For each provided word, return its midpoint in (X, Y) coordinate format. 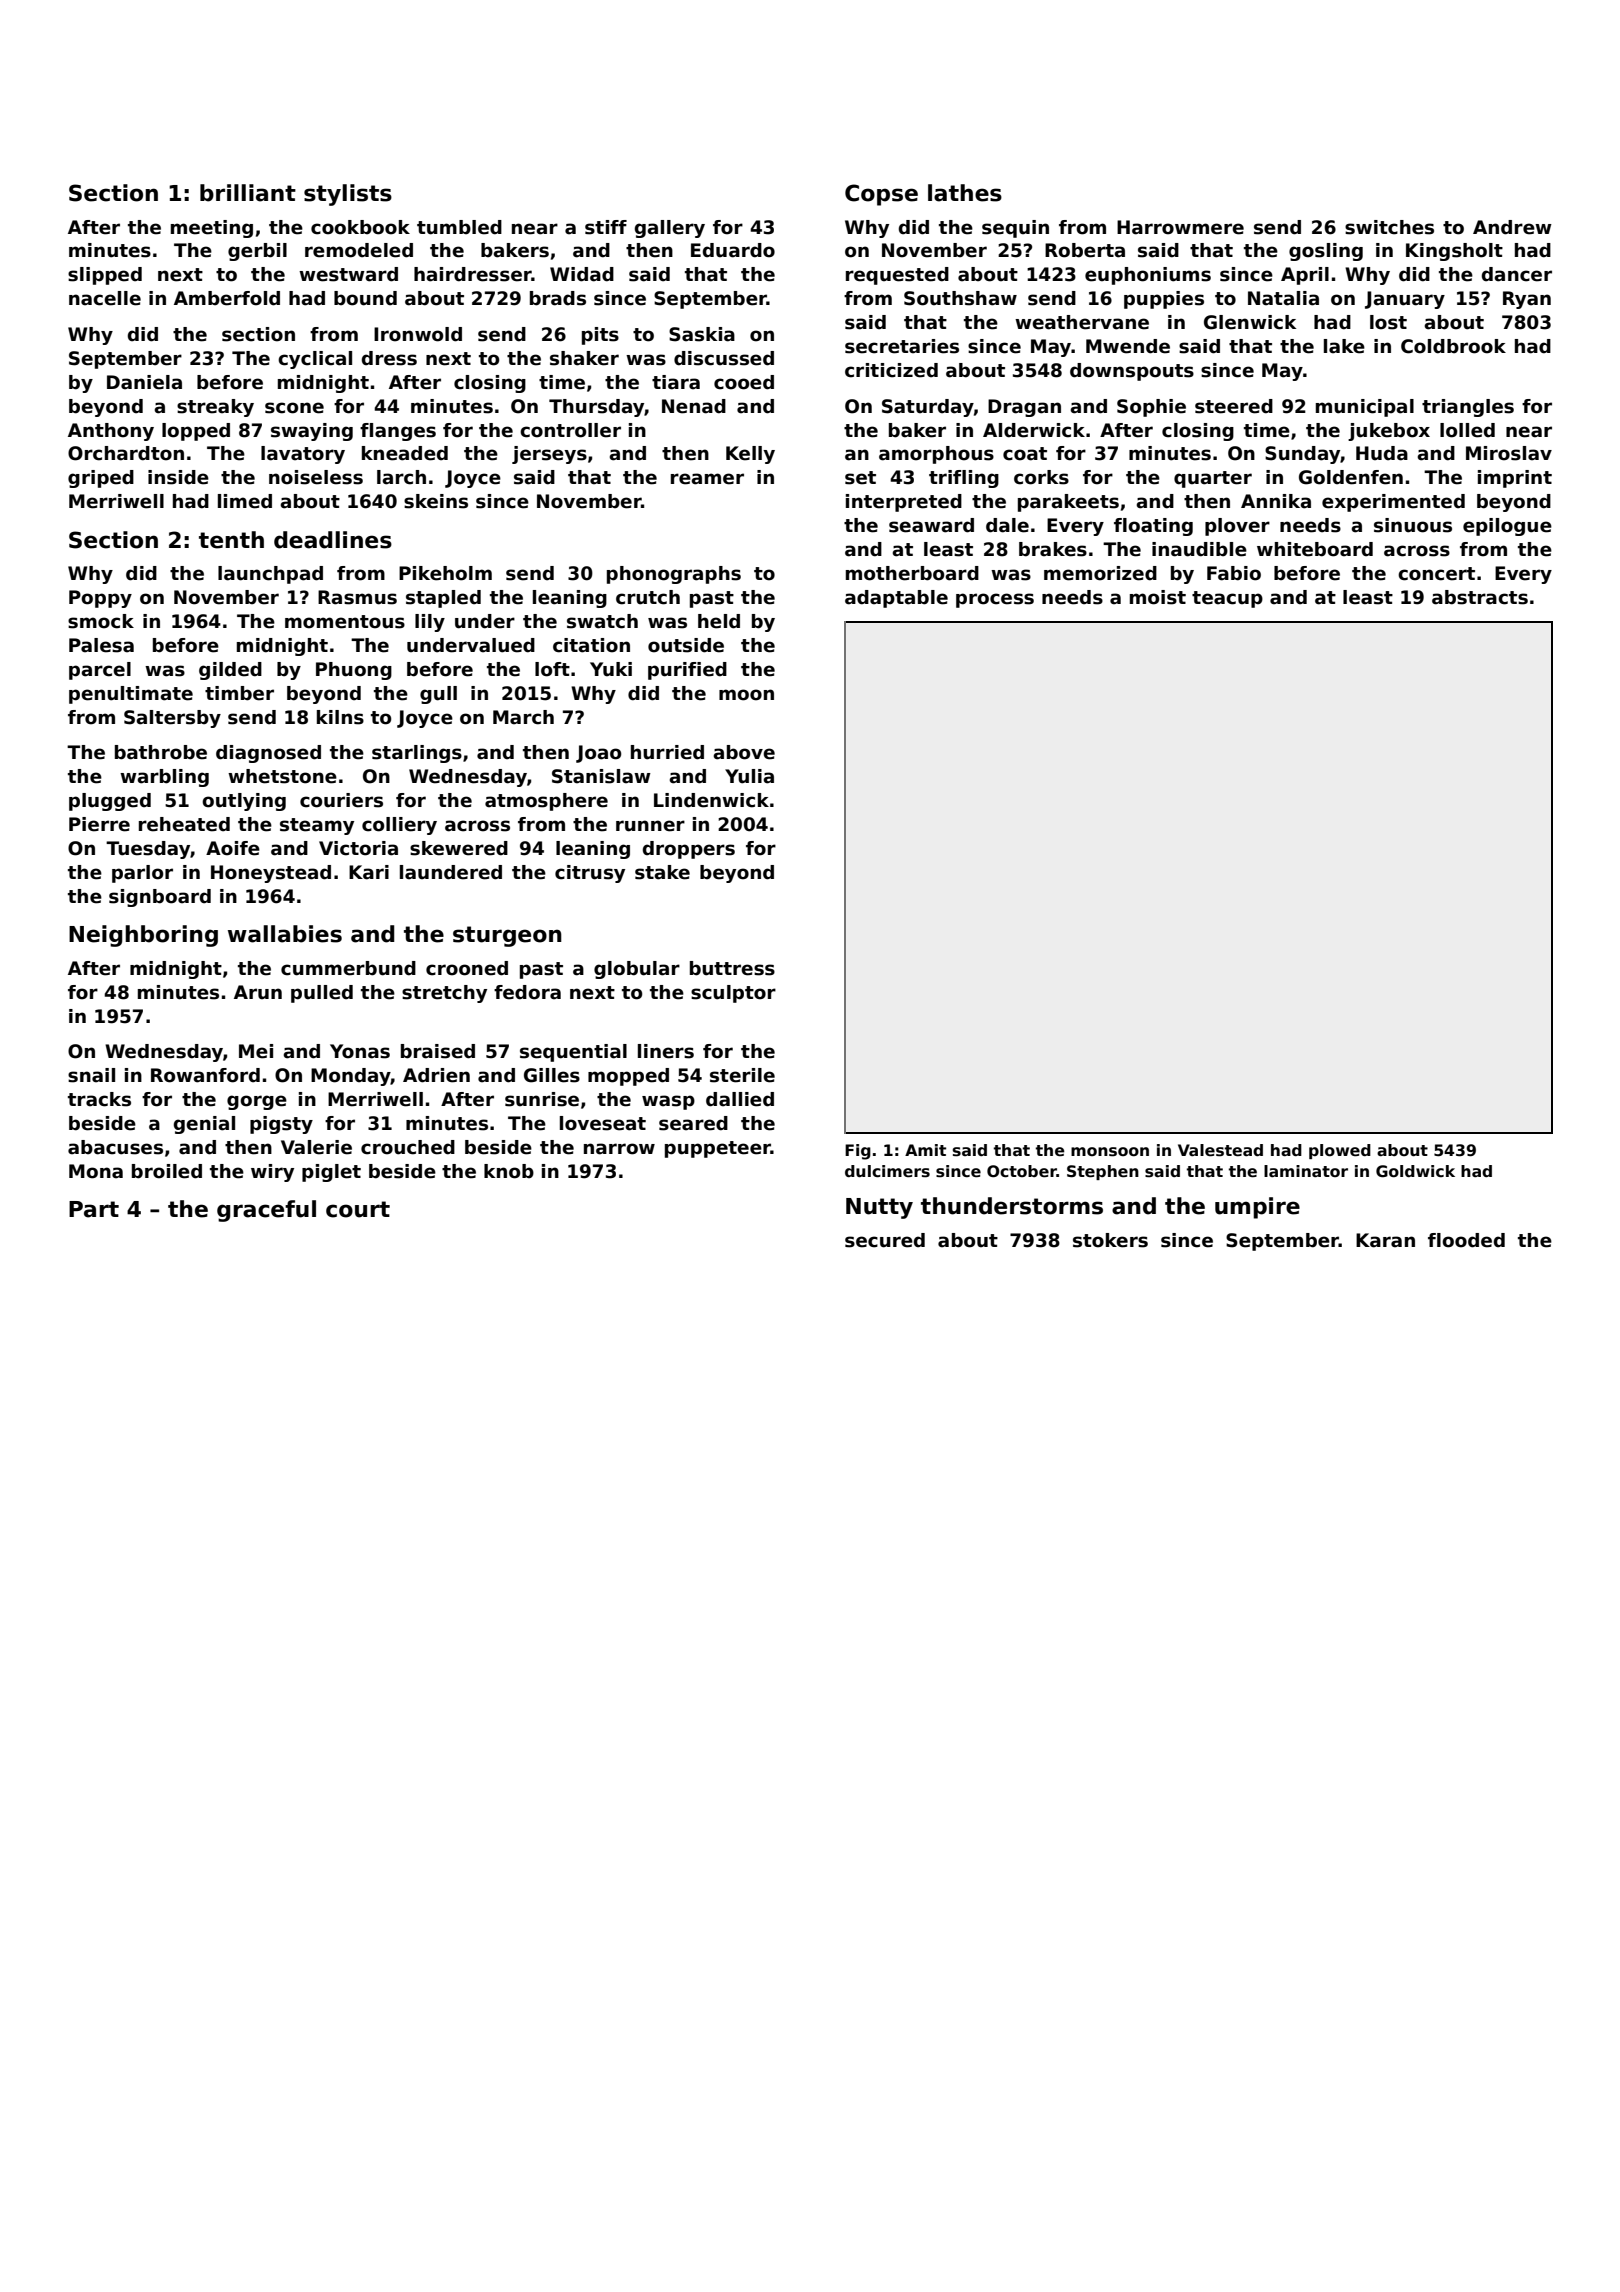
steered (1234, 406)
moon (746, 695)
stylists (348, 195)
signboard (160, 898)
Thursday (597, 408)
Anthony (111, 432)
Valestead (1220, 1150)
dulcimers (887, 1171)
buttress (732, 968)
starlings (417, 754)
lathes (965, 193)
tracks (99, 1099)
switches (1389, 227)
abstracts (1480, 597)
